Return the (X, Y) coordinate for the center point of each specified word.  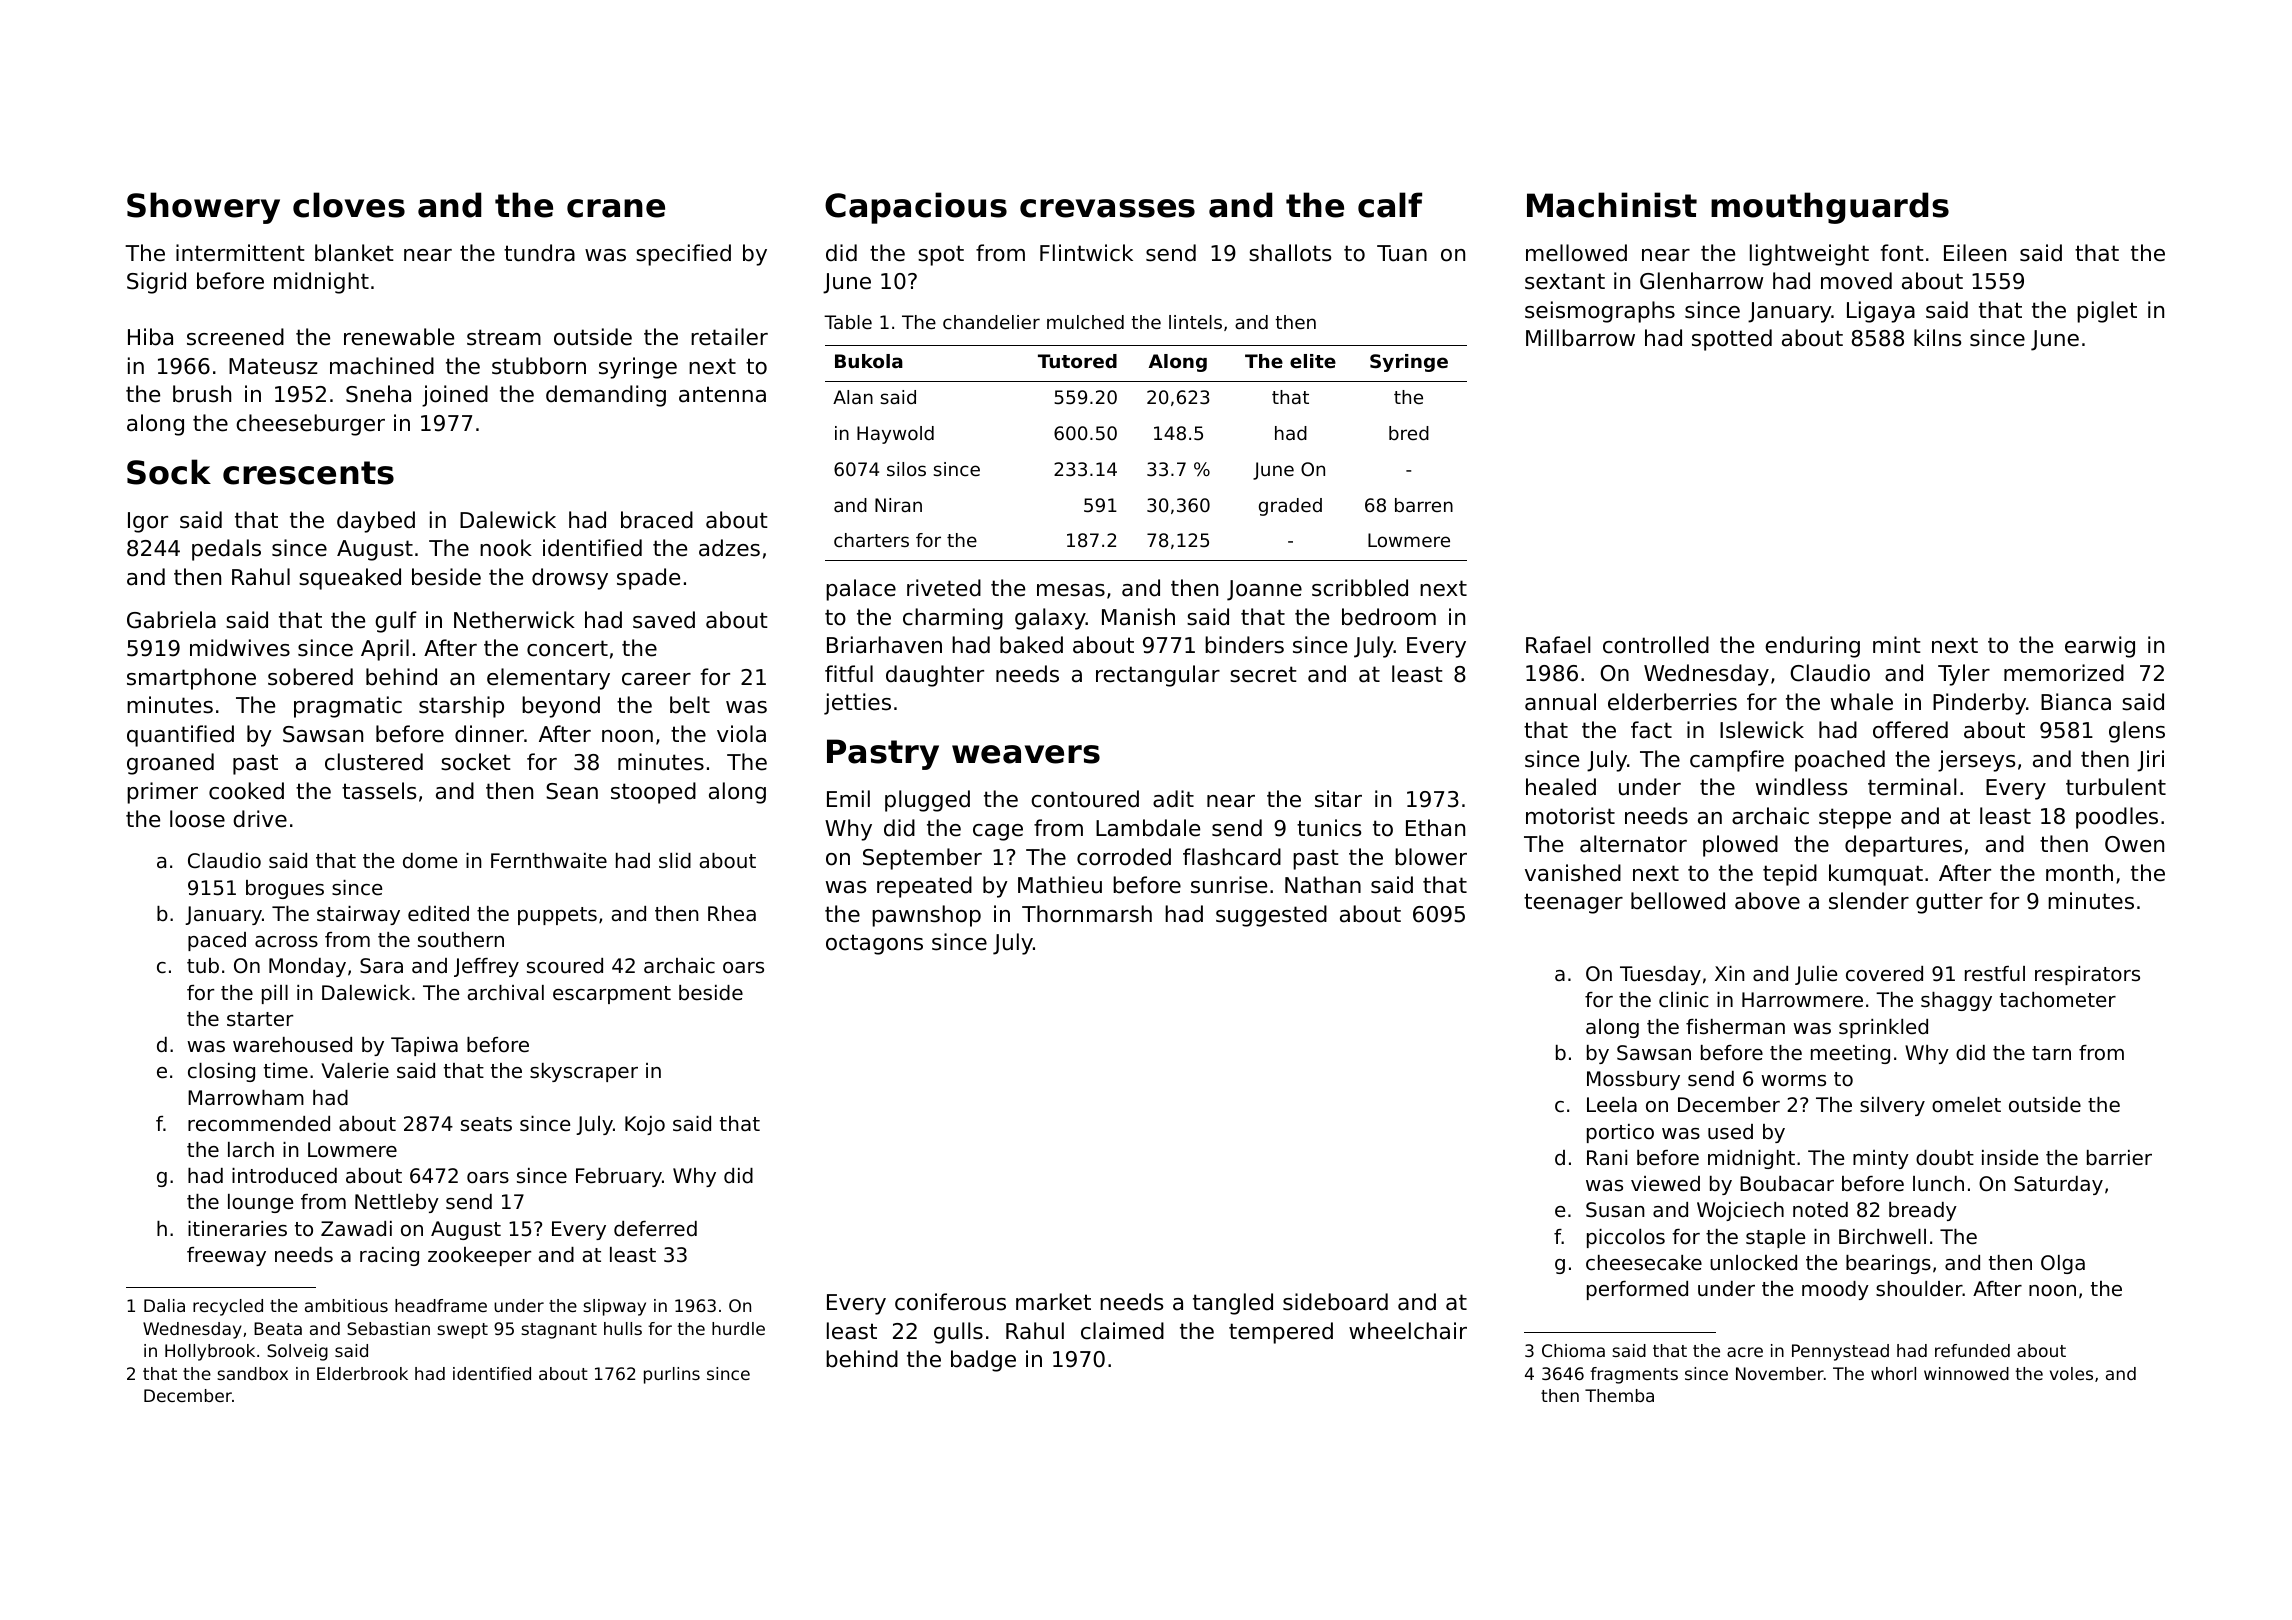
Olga (2063, 1264)
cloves (349, 205)
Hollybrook (210, 1352)
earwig (2100, 647)
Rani (1607, 1158)
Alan (853, 397)
